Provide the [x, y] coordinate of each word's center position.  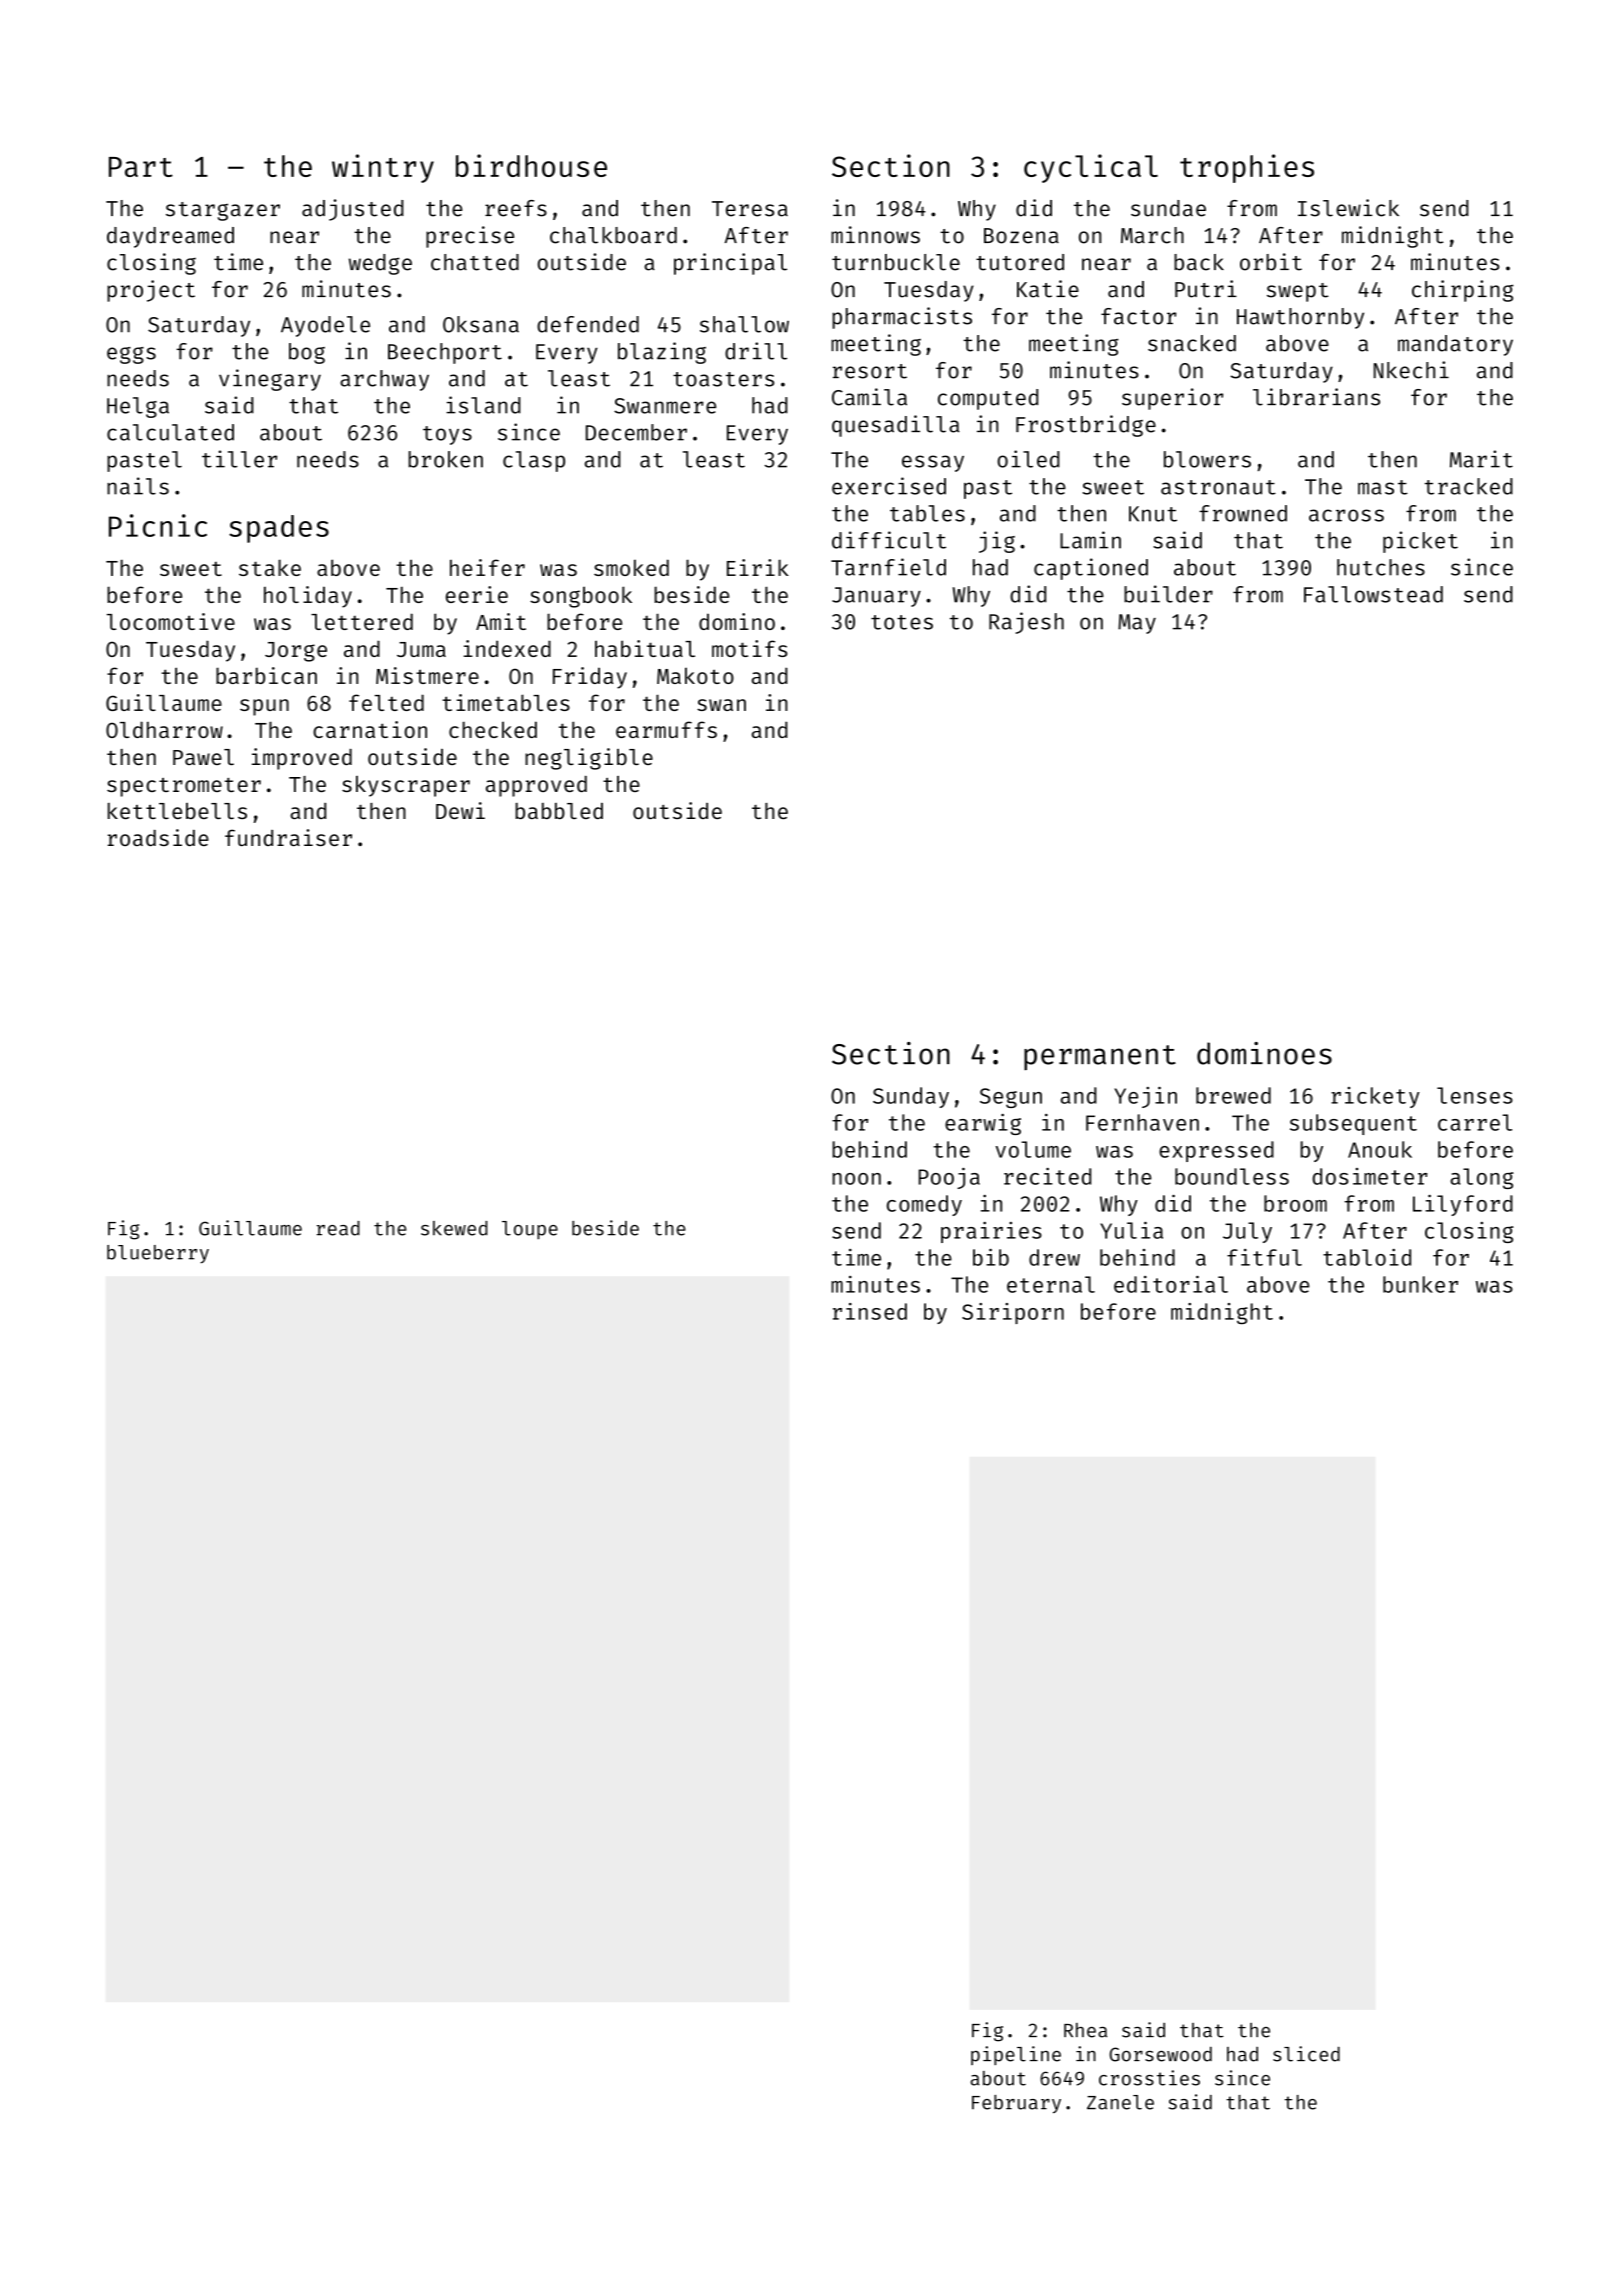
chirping [1463, 291]
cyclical [1091, 168]
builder [1168, 594]
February [1016, 2104]
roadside [158, 837]
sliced [1306, 2054]
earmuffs [666, 729]
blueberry [158, 1254]
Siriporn [1013, 1313]
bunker [1420, 1284]
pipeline [1016, 2055]
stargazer [223, 211]
